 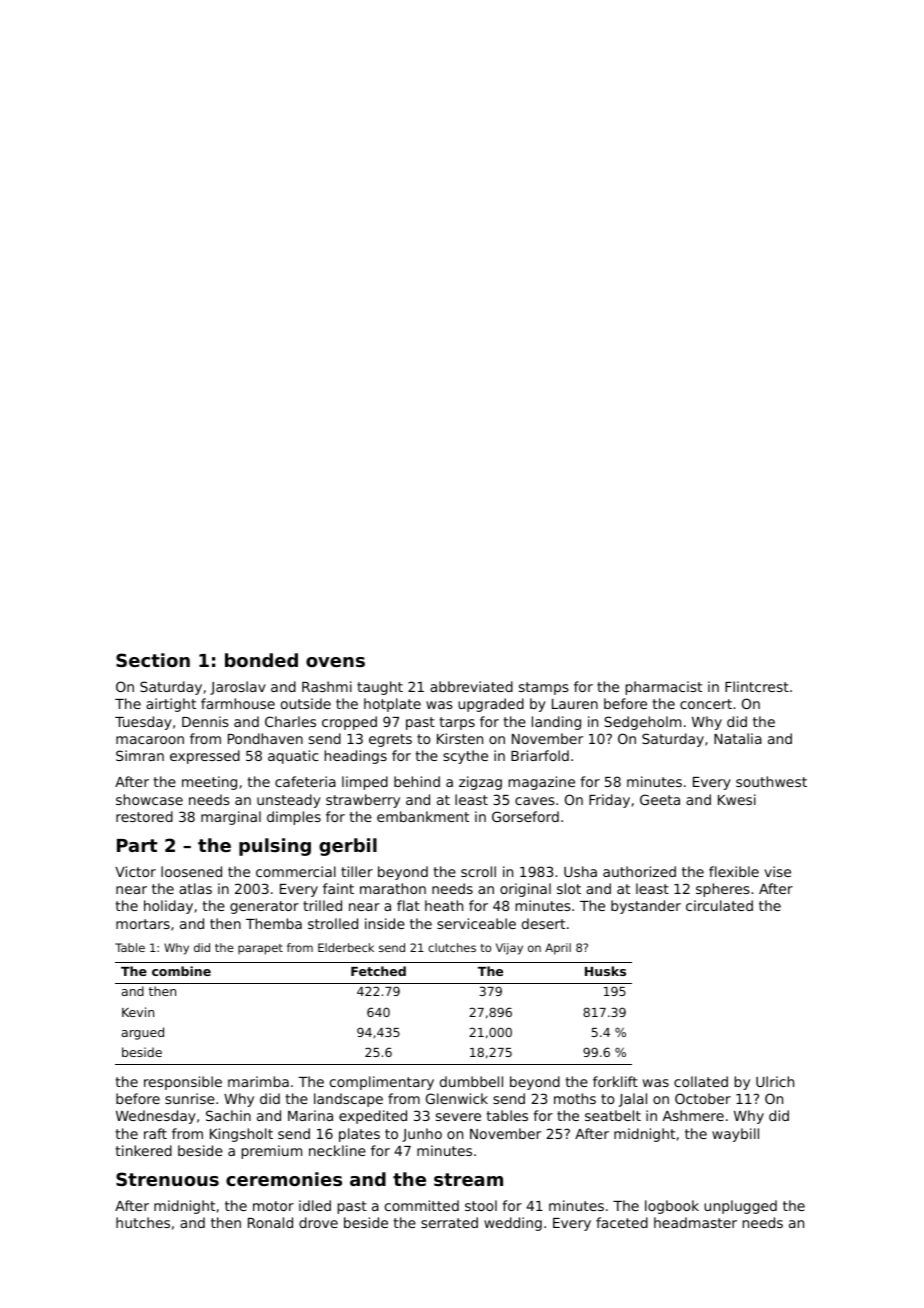 What do you see at coordinates (195, 888) in the document?
I see `atlas` at bounding box center [195, 888].
